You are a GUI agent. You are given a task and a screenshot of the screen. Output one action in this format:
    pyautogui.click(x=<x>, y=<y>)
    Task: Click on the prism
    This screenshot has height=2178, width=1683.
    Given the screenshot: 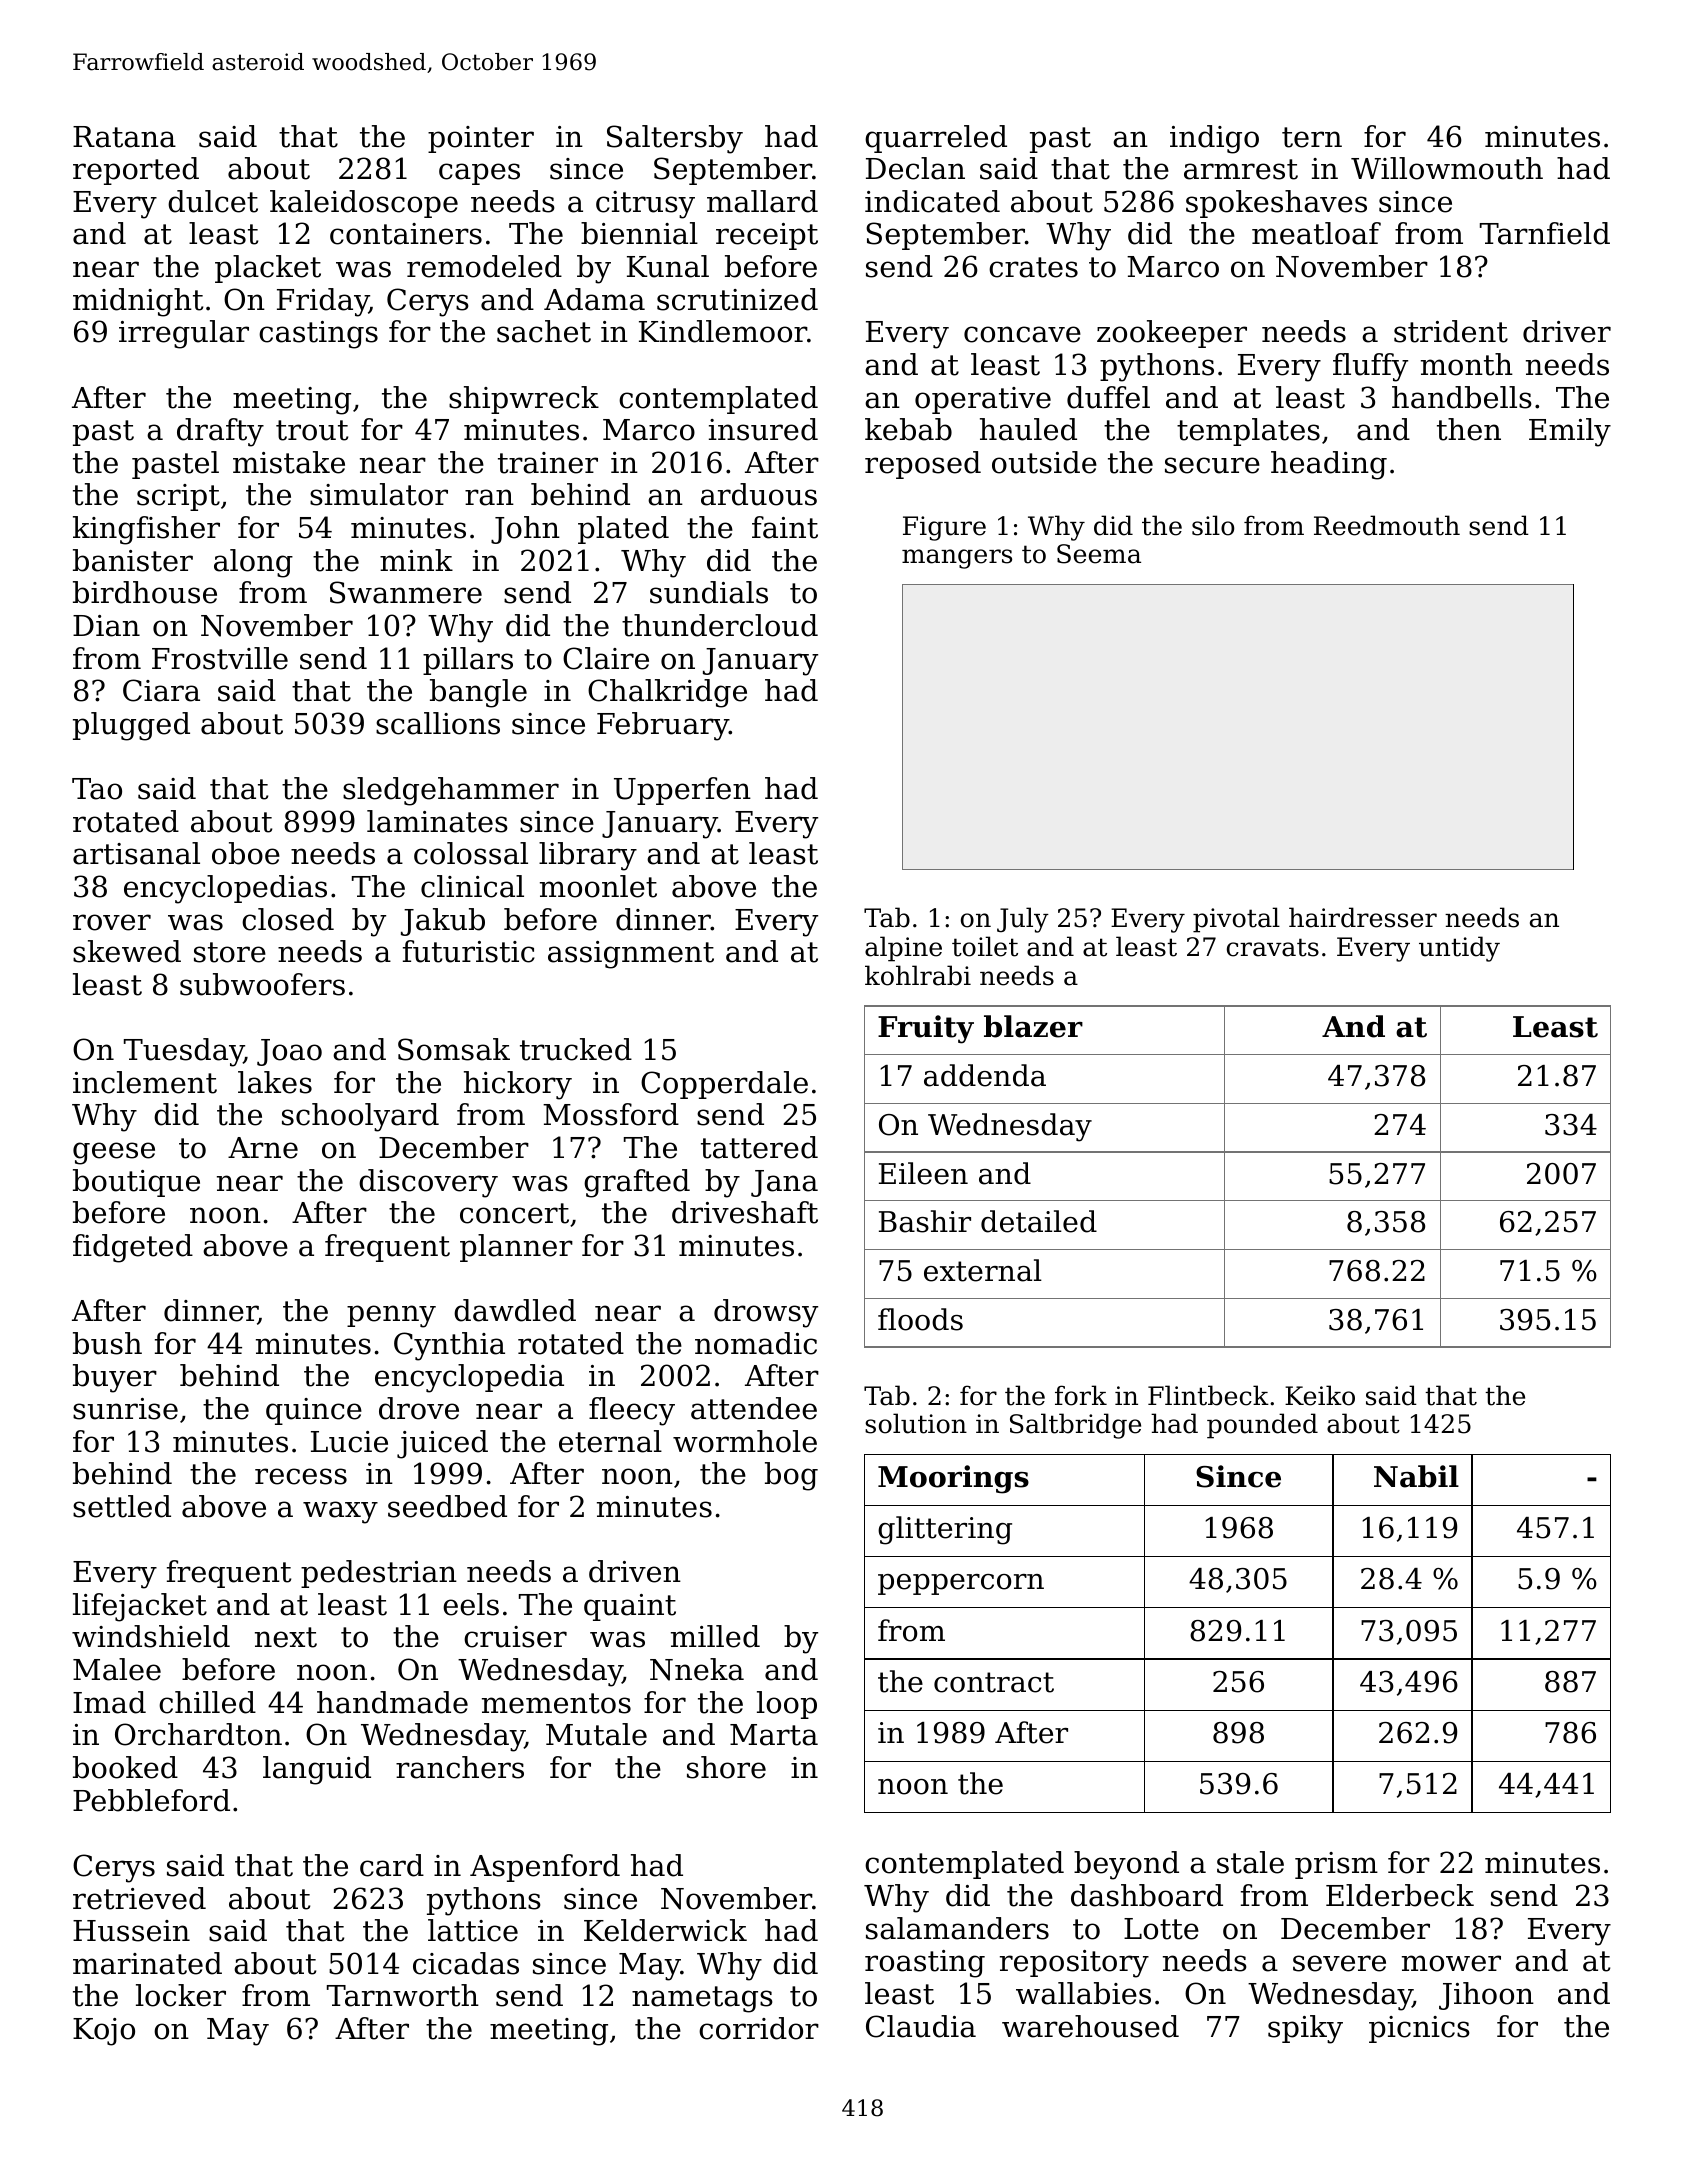 What is the action you would take?
    pyautogui.click(x=1336, y=1865)
